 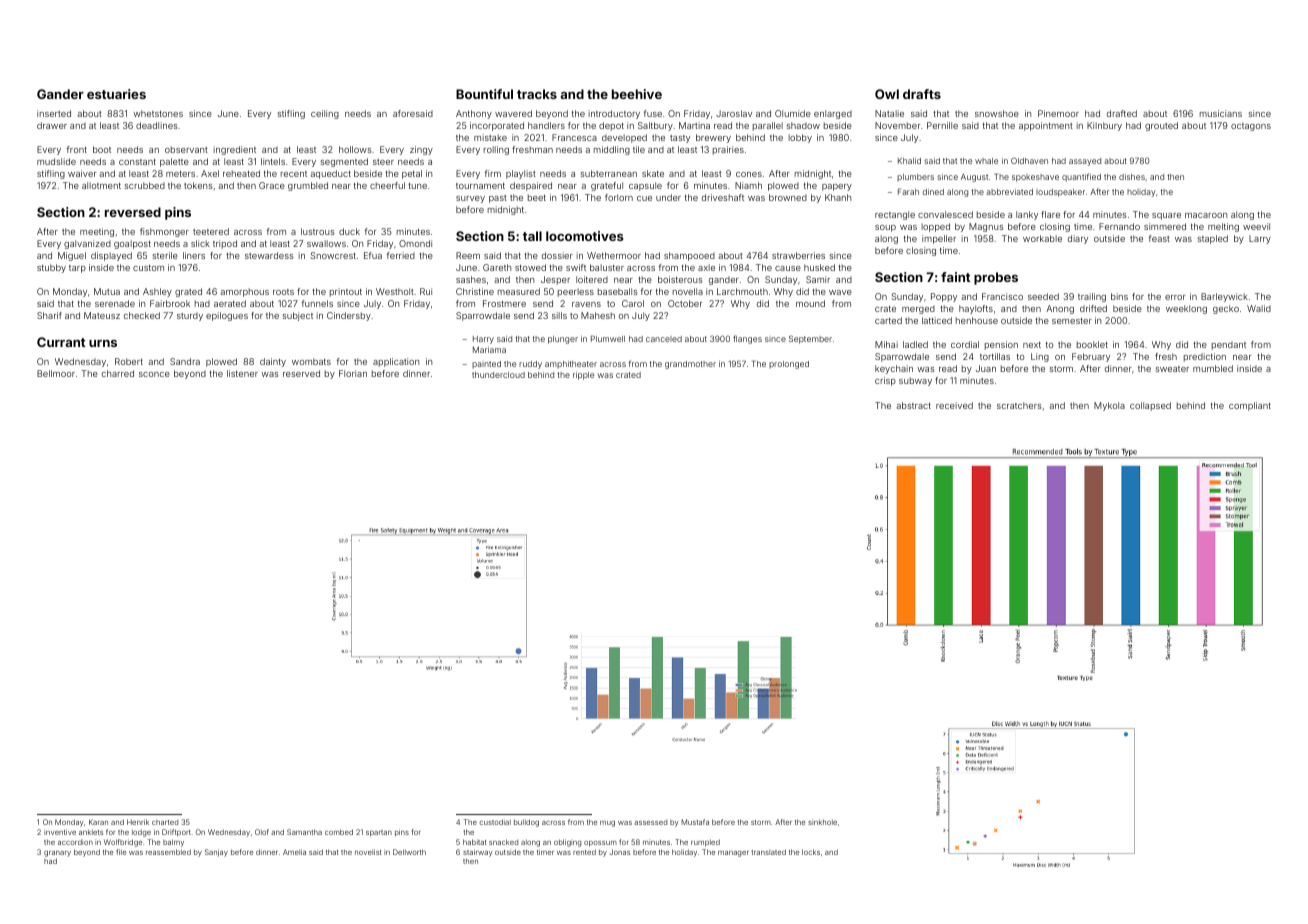 I want to click on Henrik, so click(x=138, y=822).
